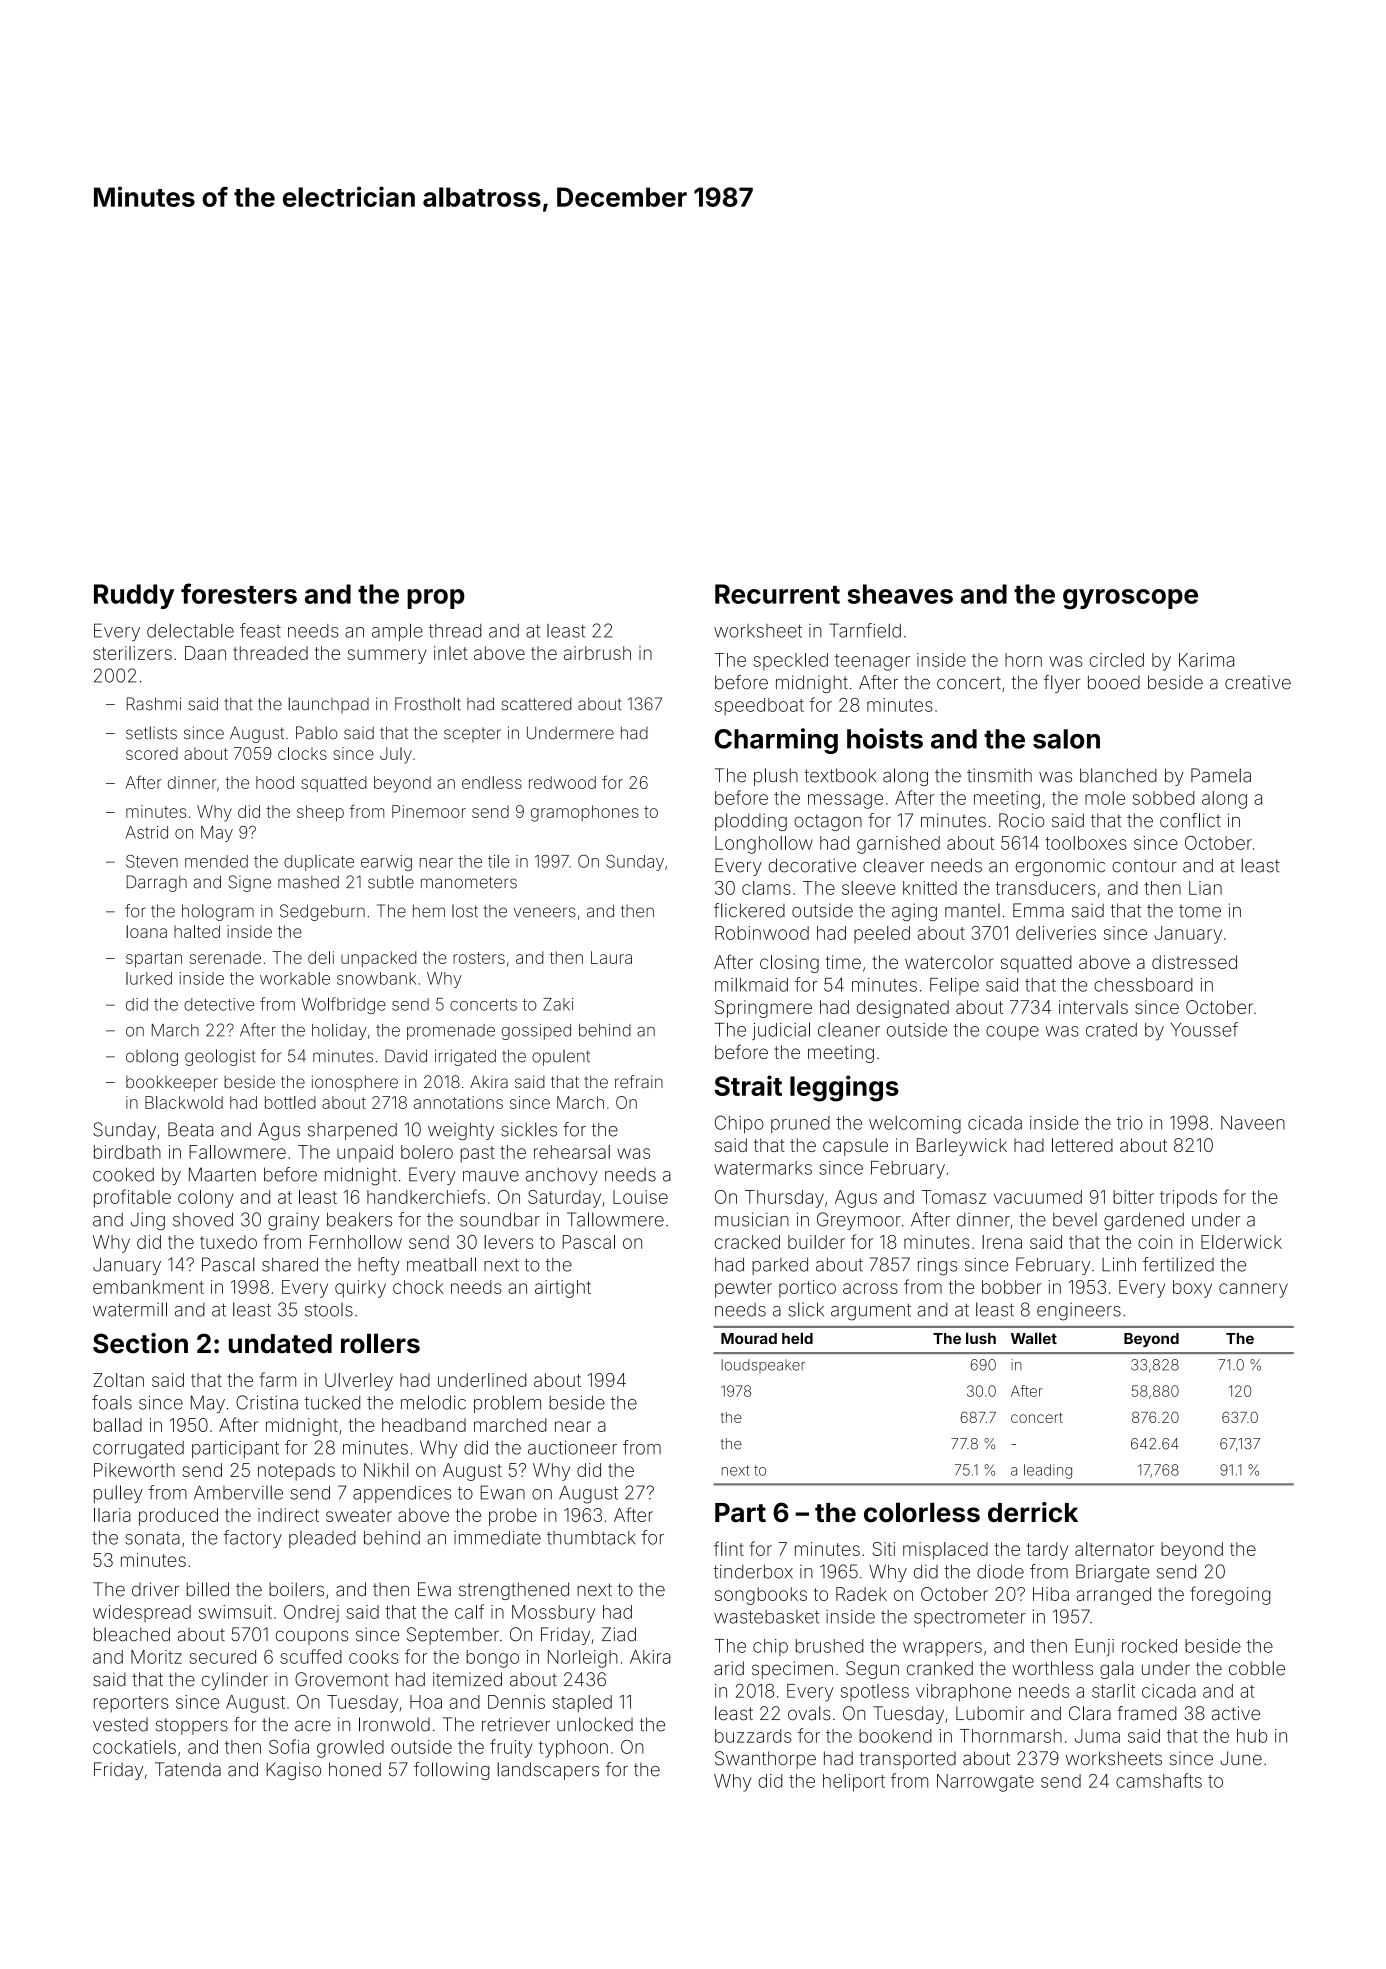  What do you see at coordinates (1048, 1471) in the screenshot?
I see `leading` at bounding box center [1048, 1471].
